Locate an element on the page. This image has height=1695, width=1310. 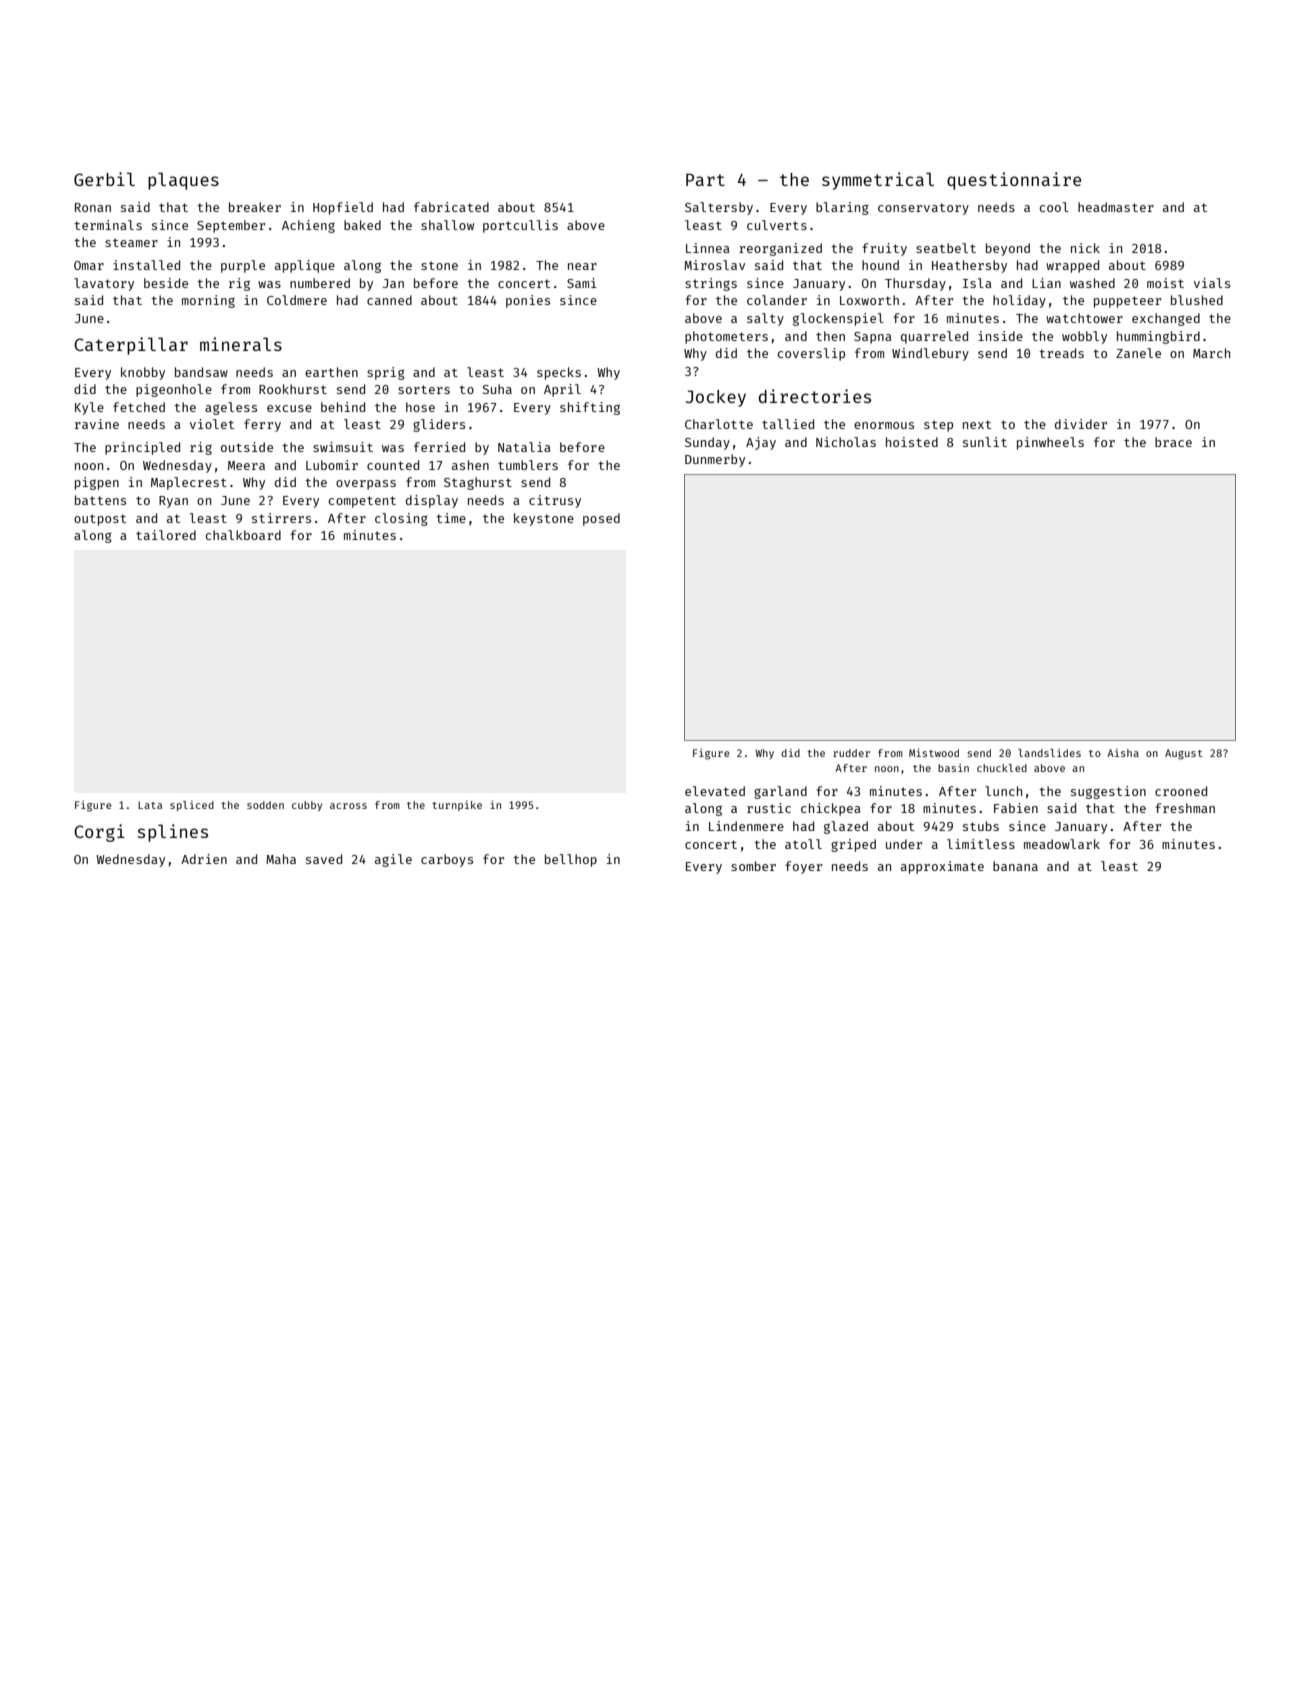
brace is located at coordinates (1173, 442).
